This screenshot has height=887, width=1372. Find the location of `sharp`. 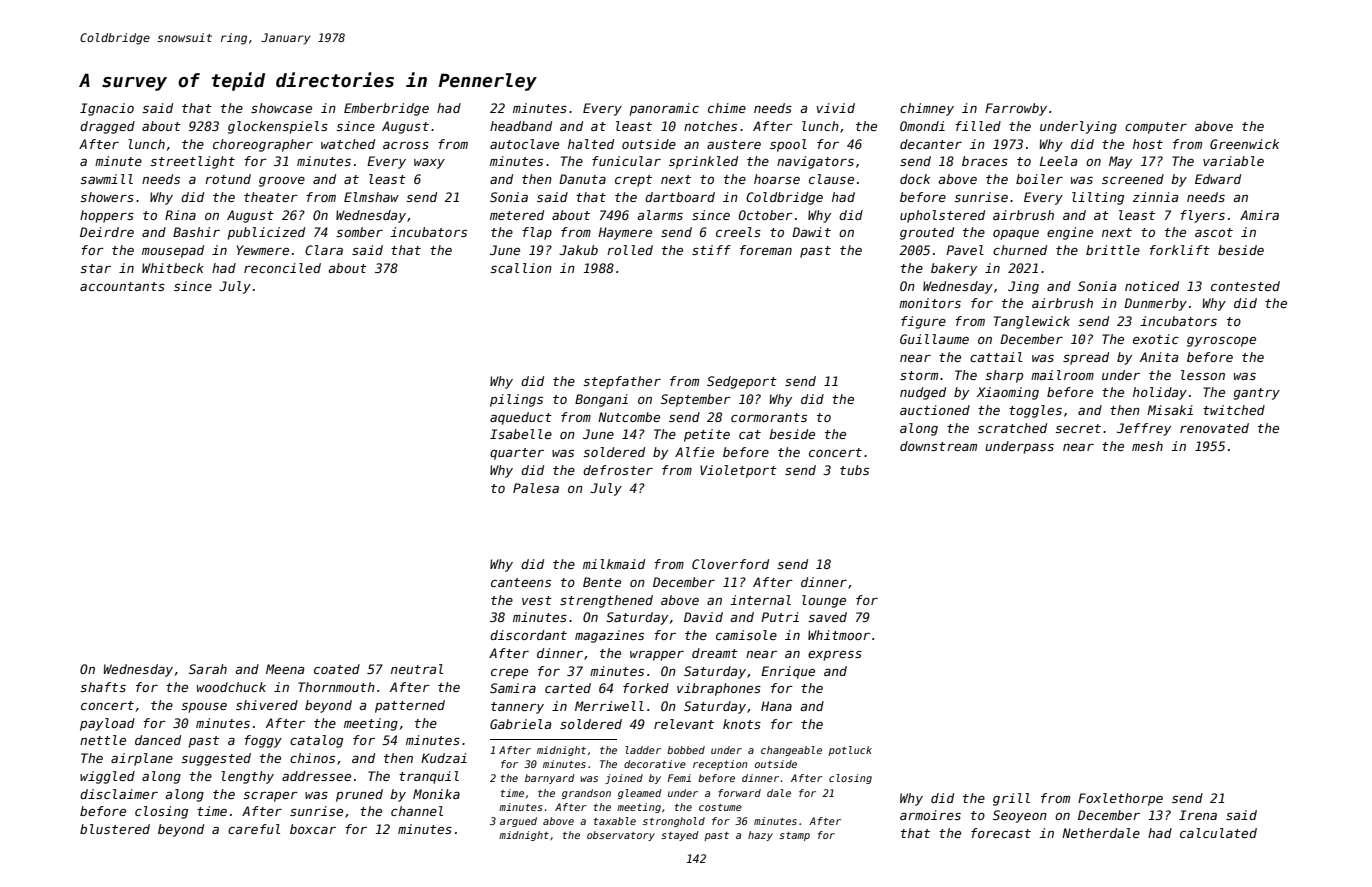

sharp is located at coordinates (1004, 376).
